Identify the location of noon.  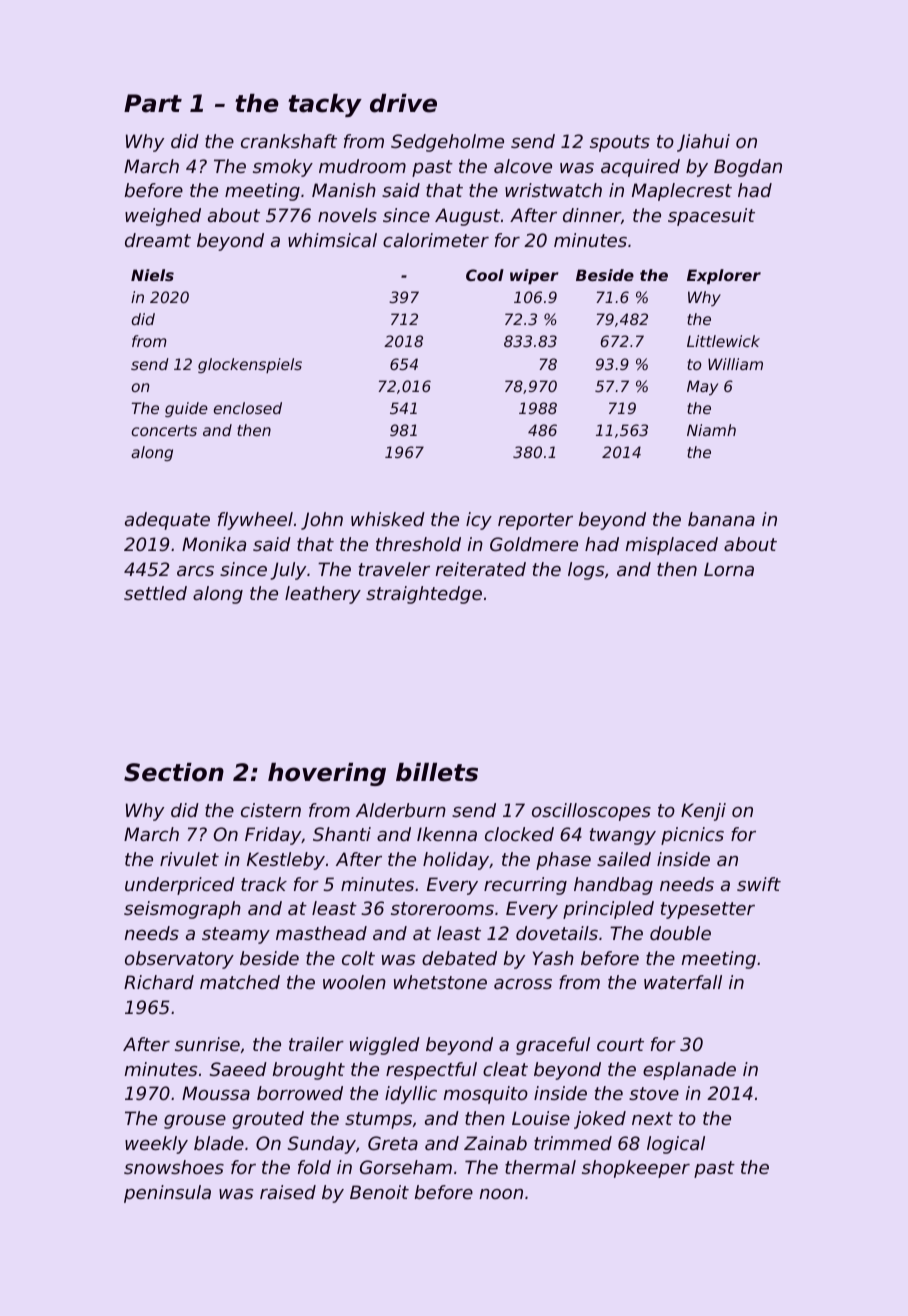
(501, 1194).
